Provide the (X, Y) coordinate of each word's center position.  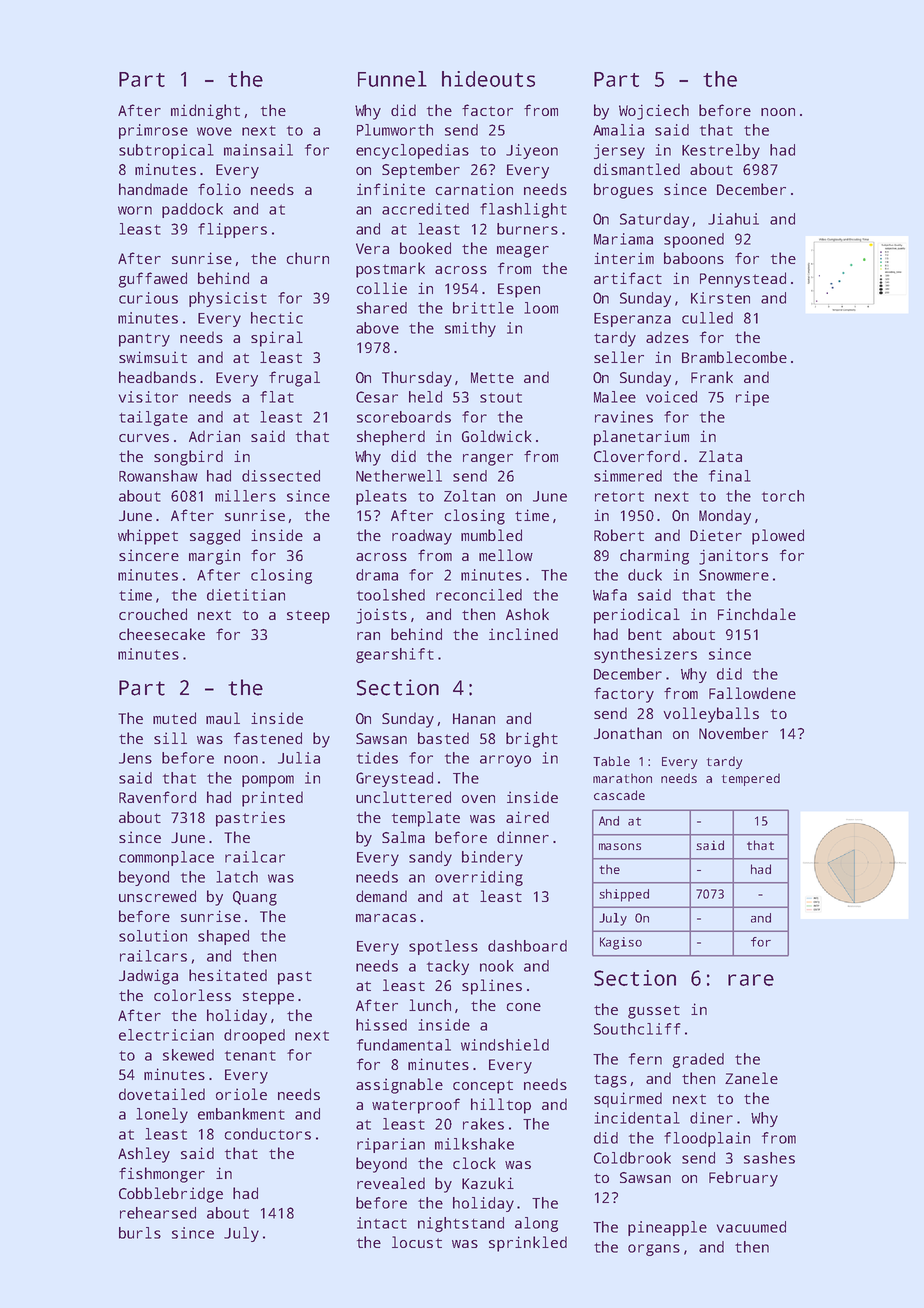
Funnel (392, 79)
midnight (205, 112)
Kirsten (720, 298)
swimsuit (153, 357)
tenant (250, 1056)
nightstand (461, 1224)
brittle (483, 308)
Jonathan (628, 733)
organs (654, 1250)
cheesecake (162, 634)
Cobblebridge (171, 1195)
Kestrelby (721, 151)
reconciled (479, 595)
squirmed (628, 1100)
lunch (430, 1005)
